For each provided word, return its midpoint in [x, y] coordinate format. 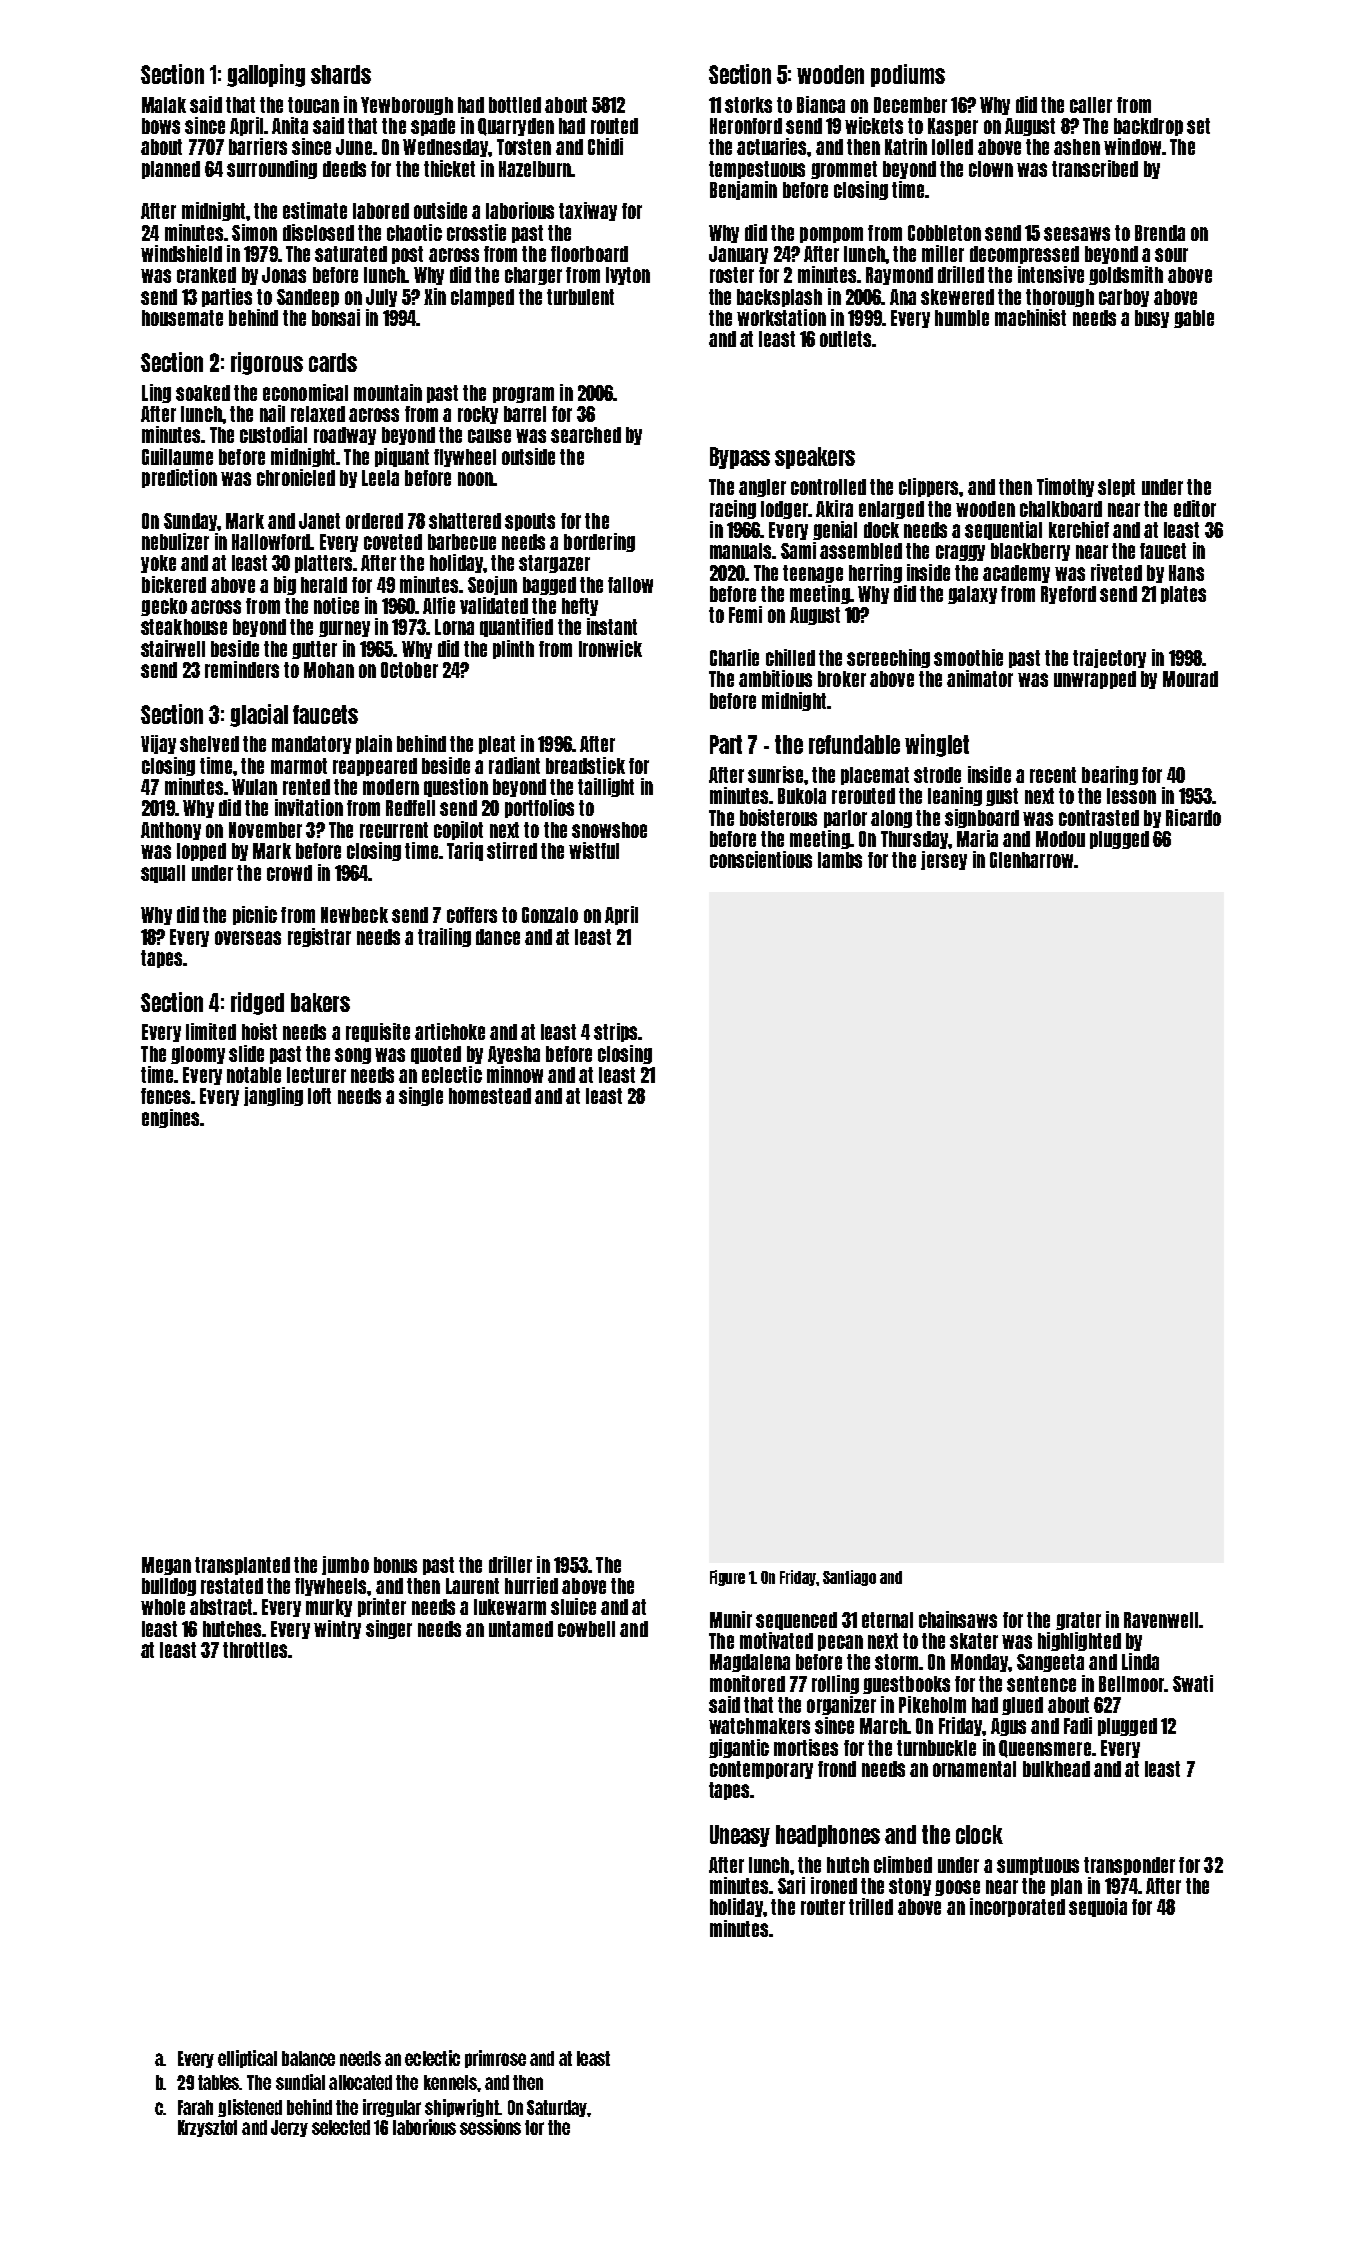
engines [170, 1118]
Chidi [605, 146]
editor [1195, 508]
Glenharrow [1031, 860]
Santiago [849, 1578]
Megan [166, 1566]
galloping [266, 75]
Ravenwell [1161, 1620]
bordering [599, 542]
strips [615, 1032]
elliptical [247, 2059]
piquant [402, 457]
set [1198, 126]
